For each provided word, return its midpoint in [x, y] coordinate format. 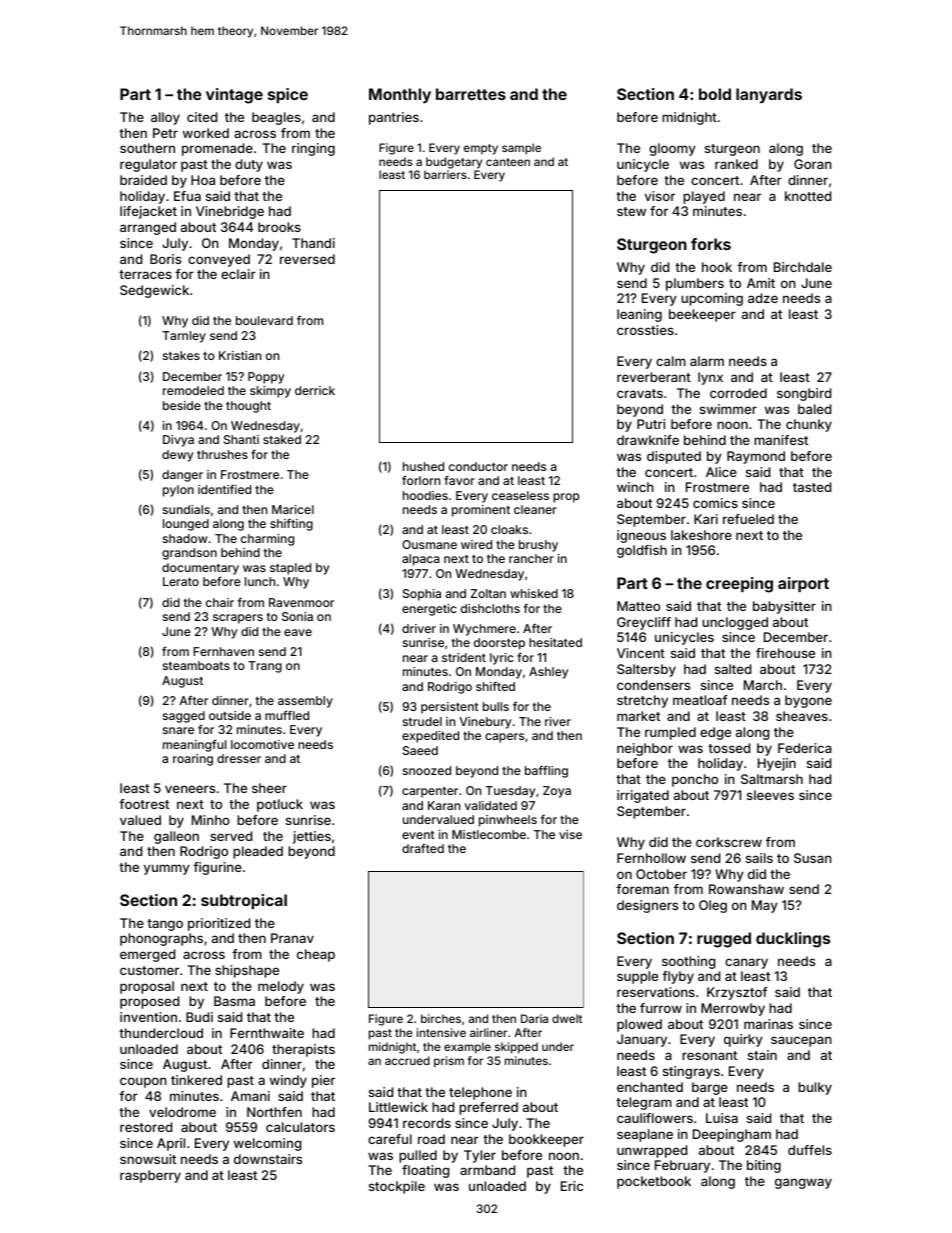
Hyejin [777, 764]
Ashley [548, 673]
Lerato [181, 581]
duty [249, 165]
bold [715, 94]
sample [521, 149]
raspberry [150, 1176]
